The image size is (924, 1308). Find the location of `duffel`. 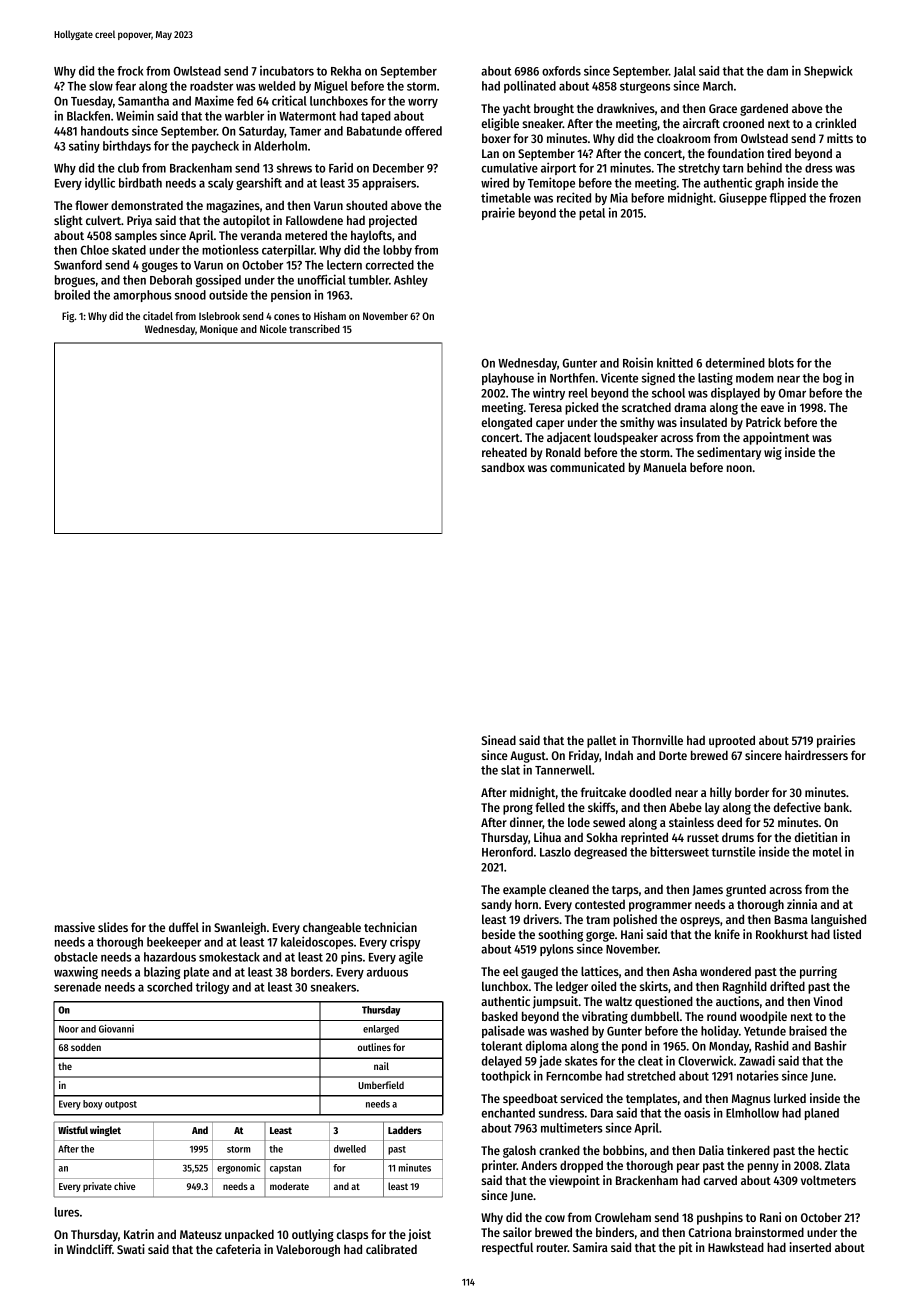

duffel is located at coordinates (184, 927).
